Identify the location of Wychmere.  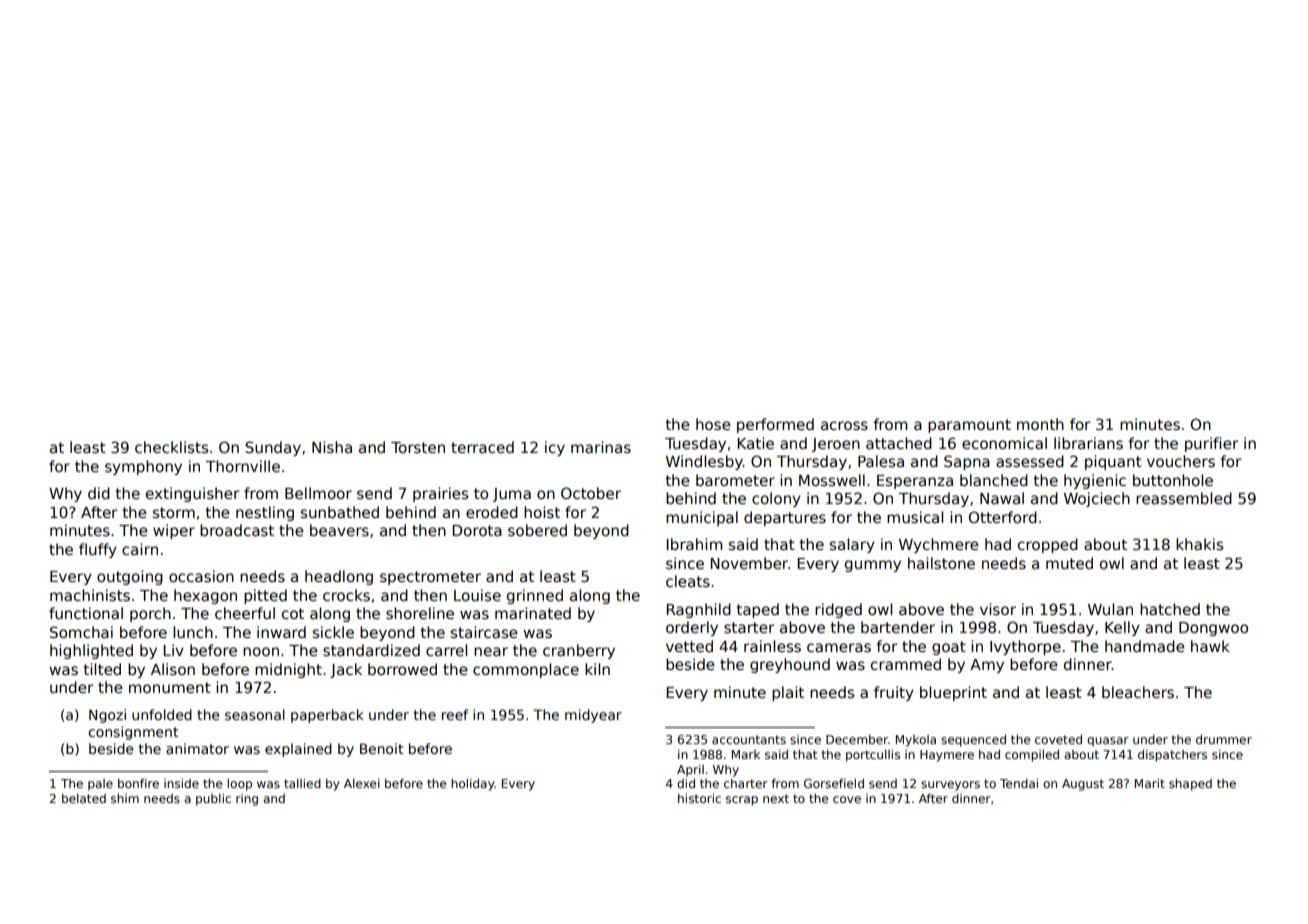
(939, 545).
